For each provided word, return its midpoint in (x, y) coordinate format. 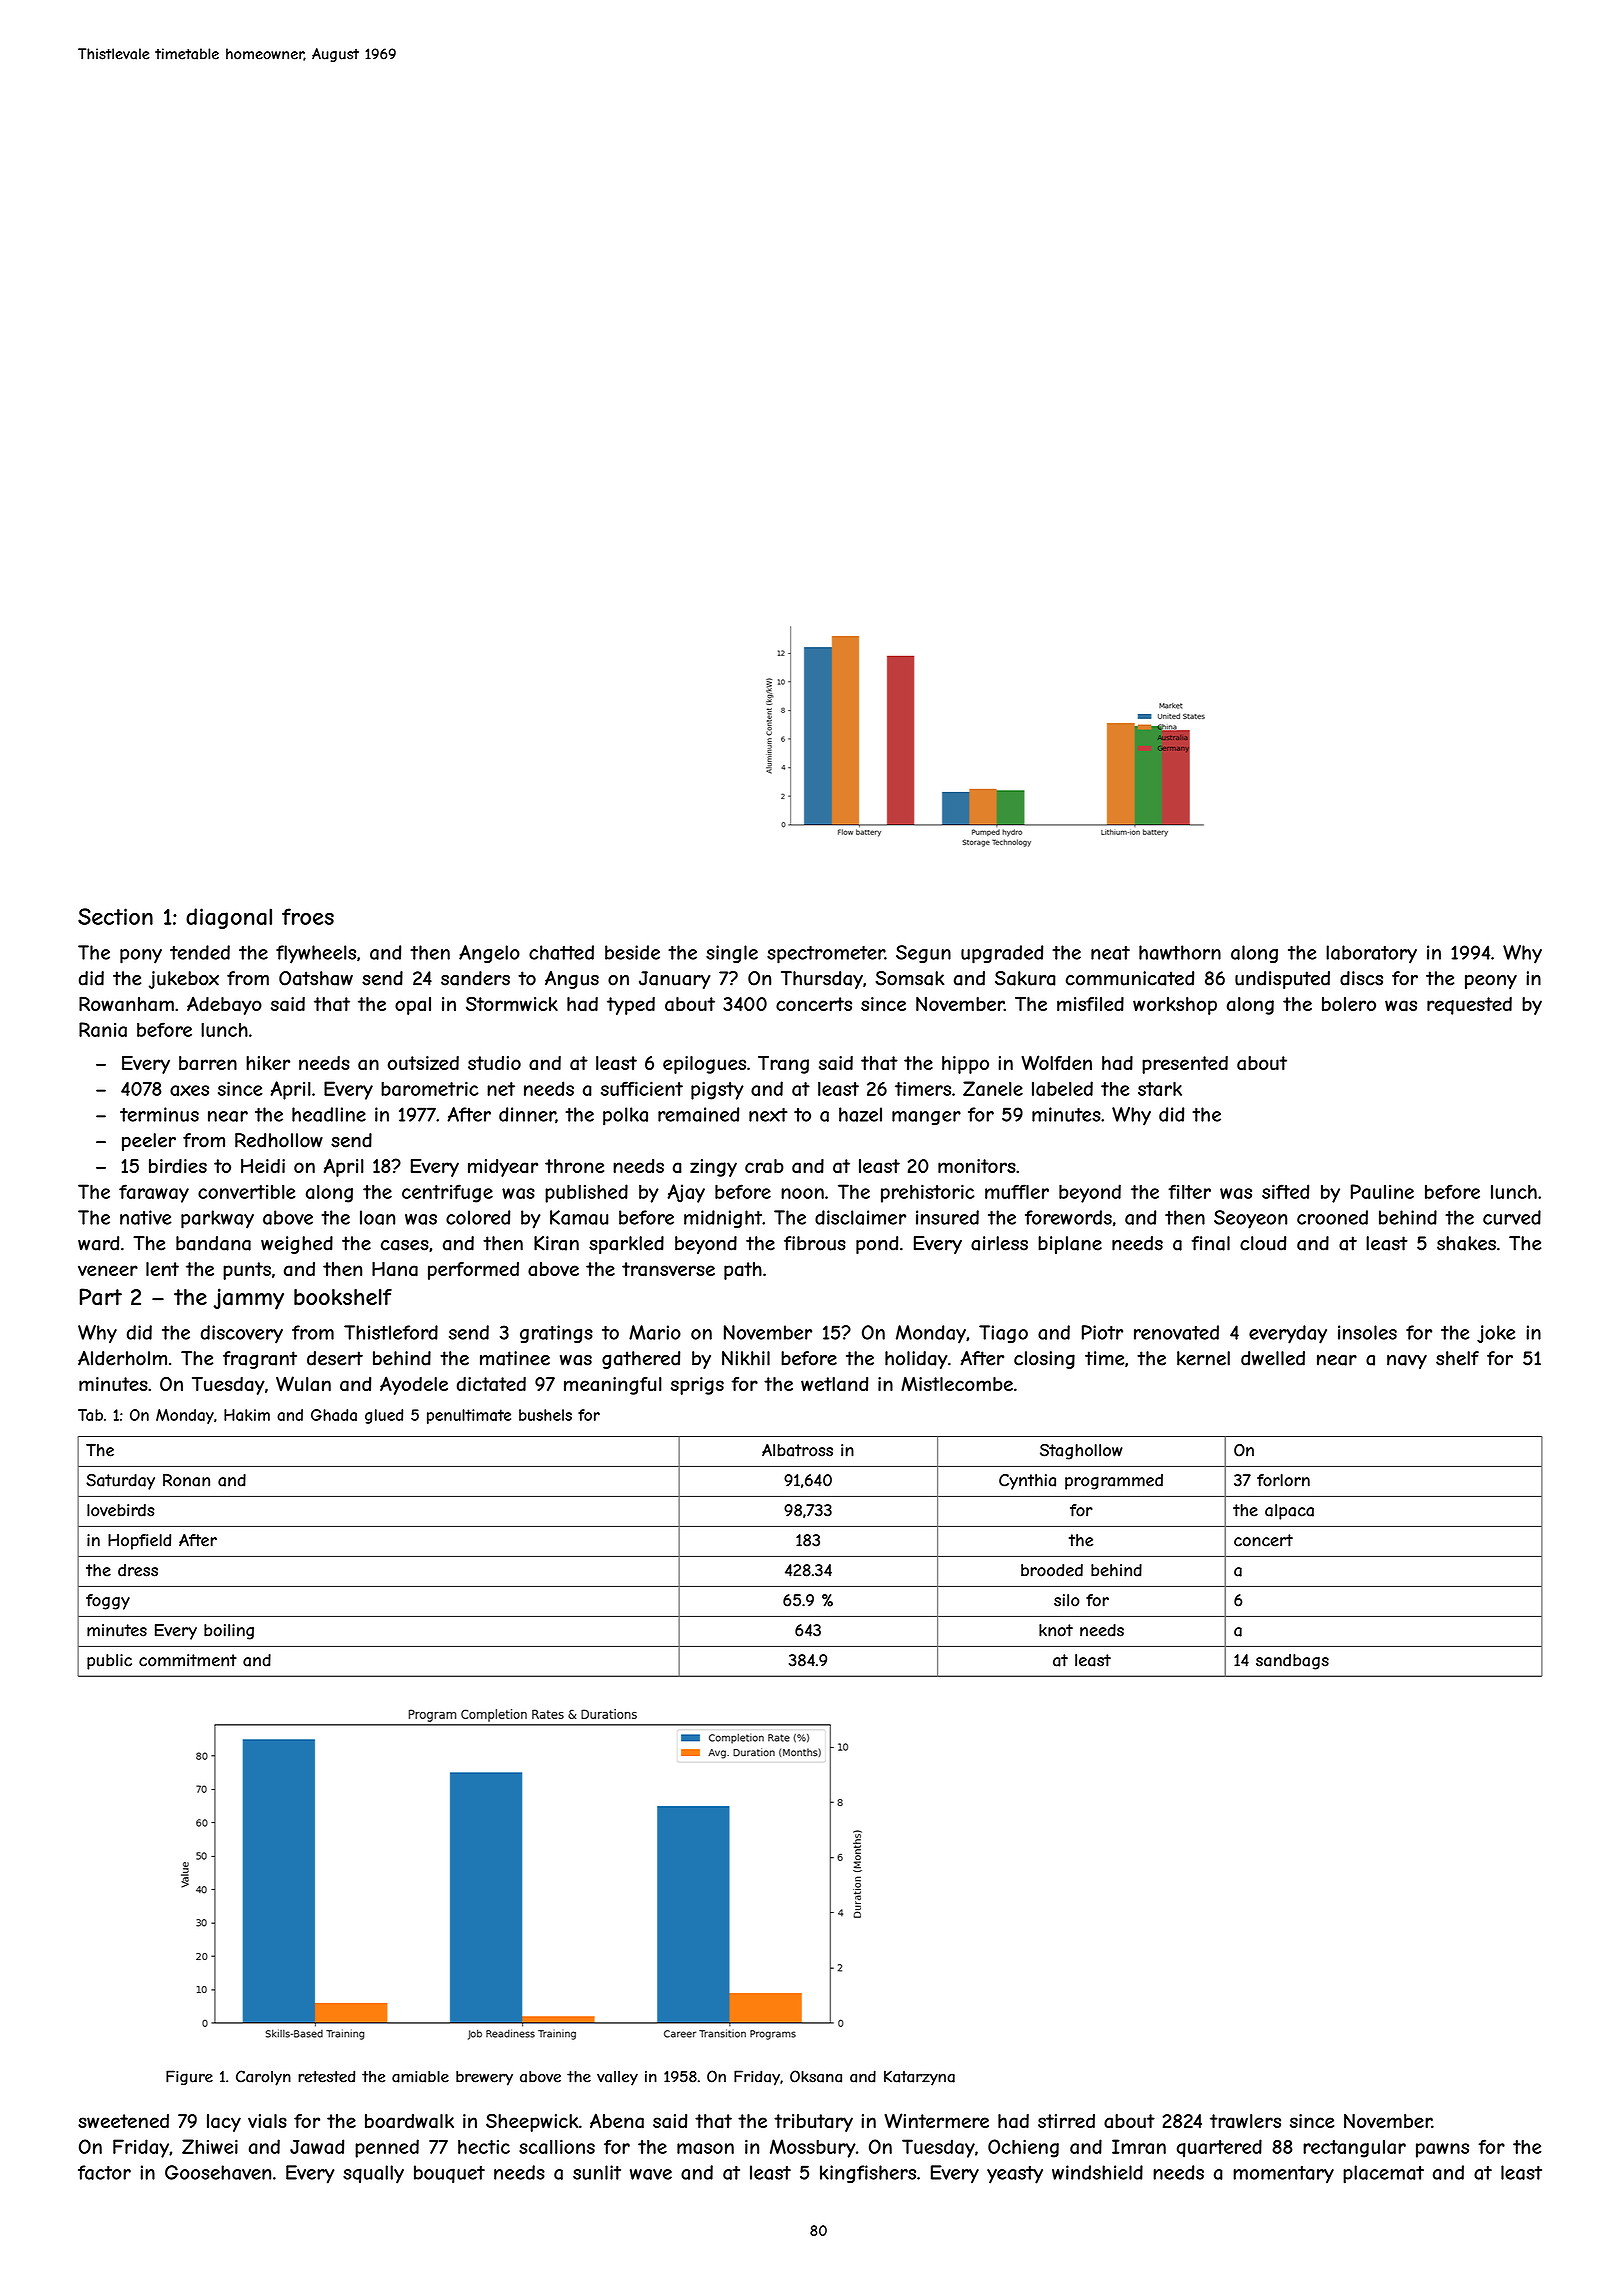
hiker (268, 1063)
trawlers (1245, 2121)
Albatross (797, 1450)
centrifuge (447, 1193)
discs (1361, 978)
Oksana (816, 2076)
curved (1512, 1217)
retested (326, 2076)
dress (138, 1570)
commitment (188, 1660)
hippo (965, 1065)
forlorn (1283, 1480)
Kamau (579, 1217)
